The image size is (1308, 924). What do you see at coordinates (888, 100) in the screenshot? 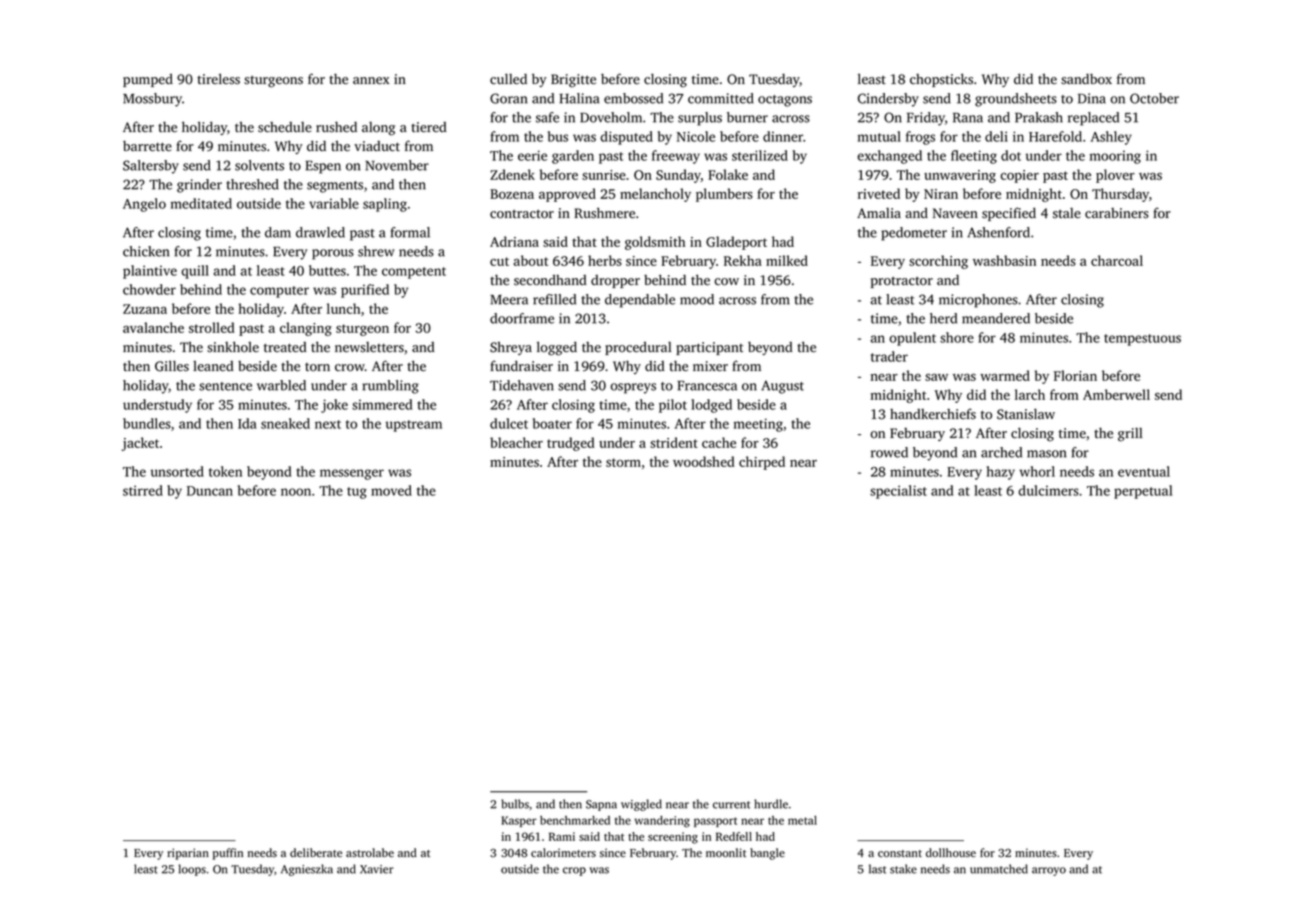
I see `Cindersby` at bounding box center [888, 100].
